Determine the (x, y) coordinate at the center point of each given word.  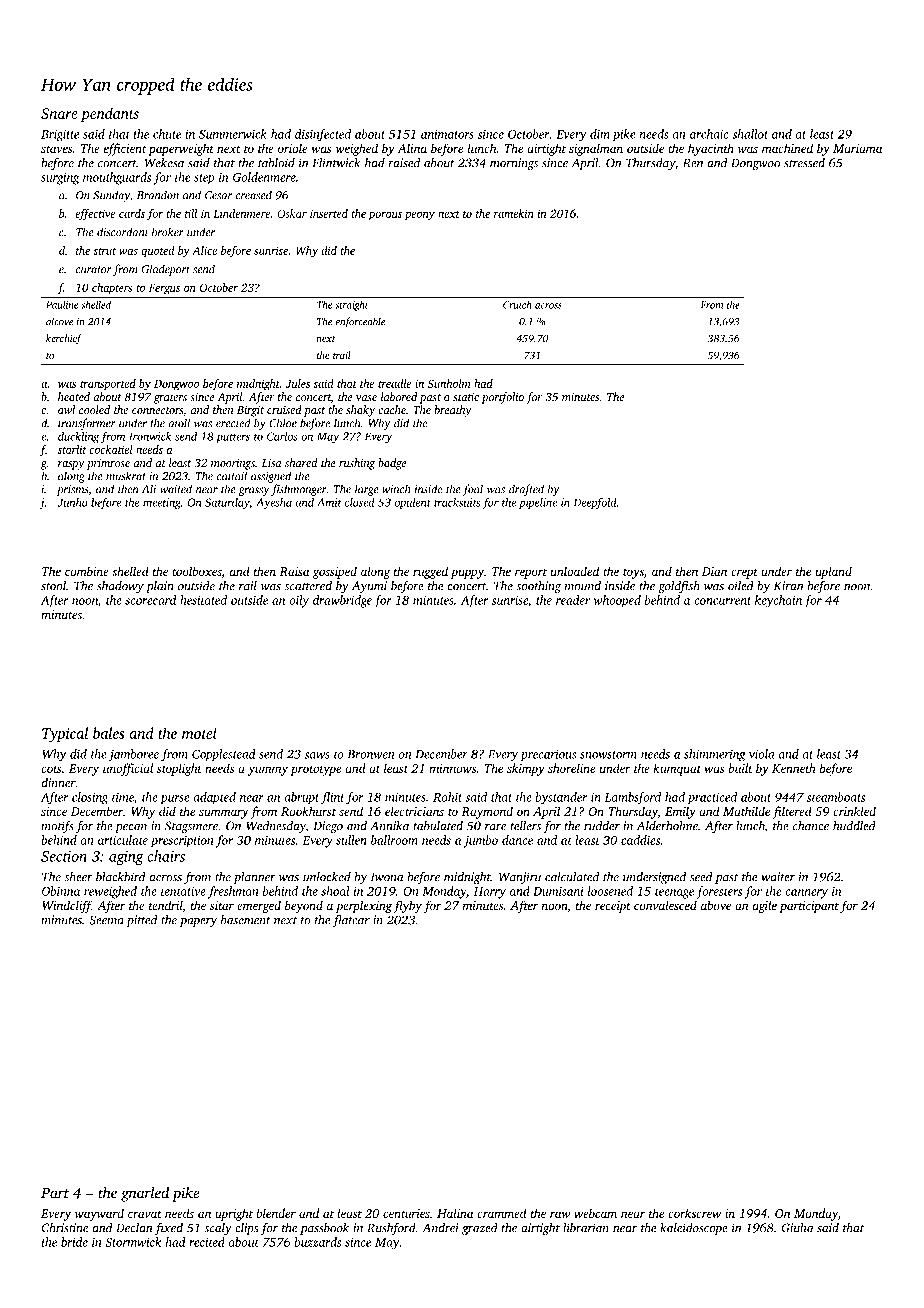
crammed (501, 1213)
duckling (78, 437)
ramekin (514, 213)
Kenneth (794, 768)
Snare (59, 113)
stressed (804, 163)
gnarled (145, 1194)
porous (385, 216)
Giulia (797, 1228)
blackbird (121, 877)
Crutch (517, 305)
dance (517, 840)
